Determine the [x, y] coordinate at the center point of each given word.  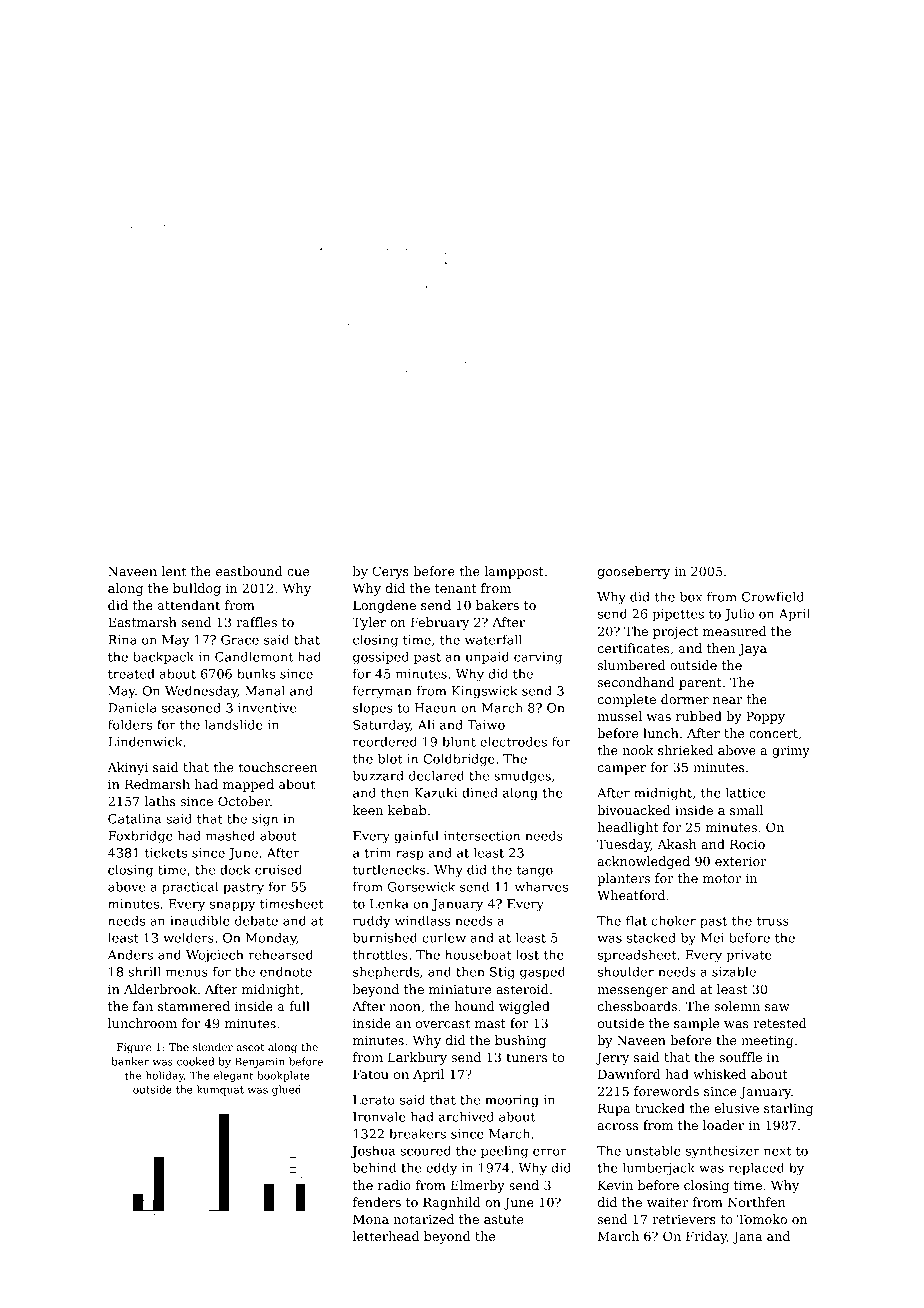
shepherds [386, 973]
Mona [371, 1219]
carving [538, 658]
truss [773, 921]
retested [780, 1023]
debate [256, 921]
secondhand [636, 682]
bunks [256, 674]
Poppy [765, 717]
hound [474, 1006]
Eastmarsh [142, 622]
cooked [195, 1061]
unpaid [487, 658]
